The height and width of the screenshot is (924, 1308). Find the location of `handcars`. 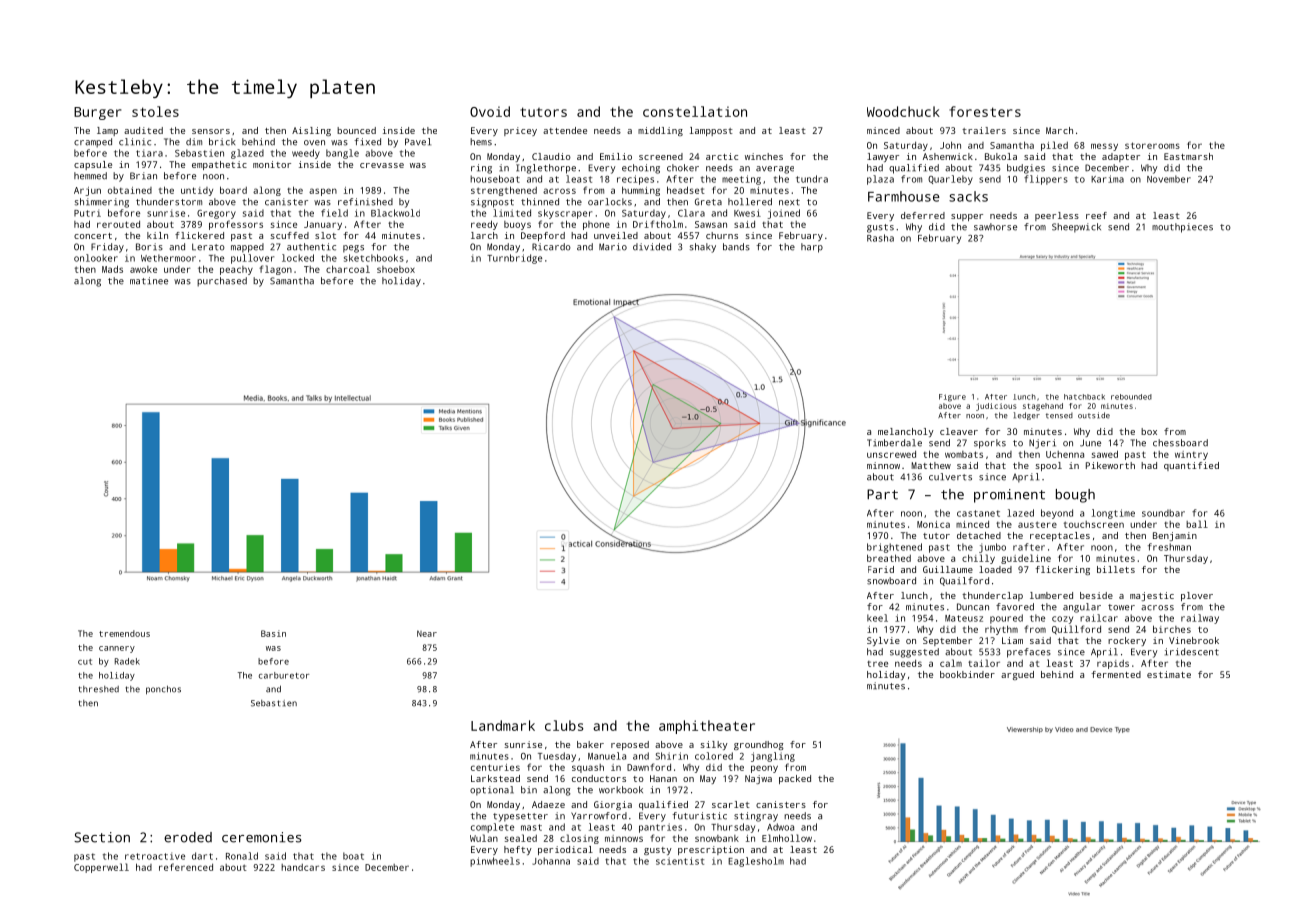

handcars is located at coordinates (303, 867).
